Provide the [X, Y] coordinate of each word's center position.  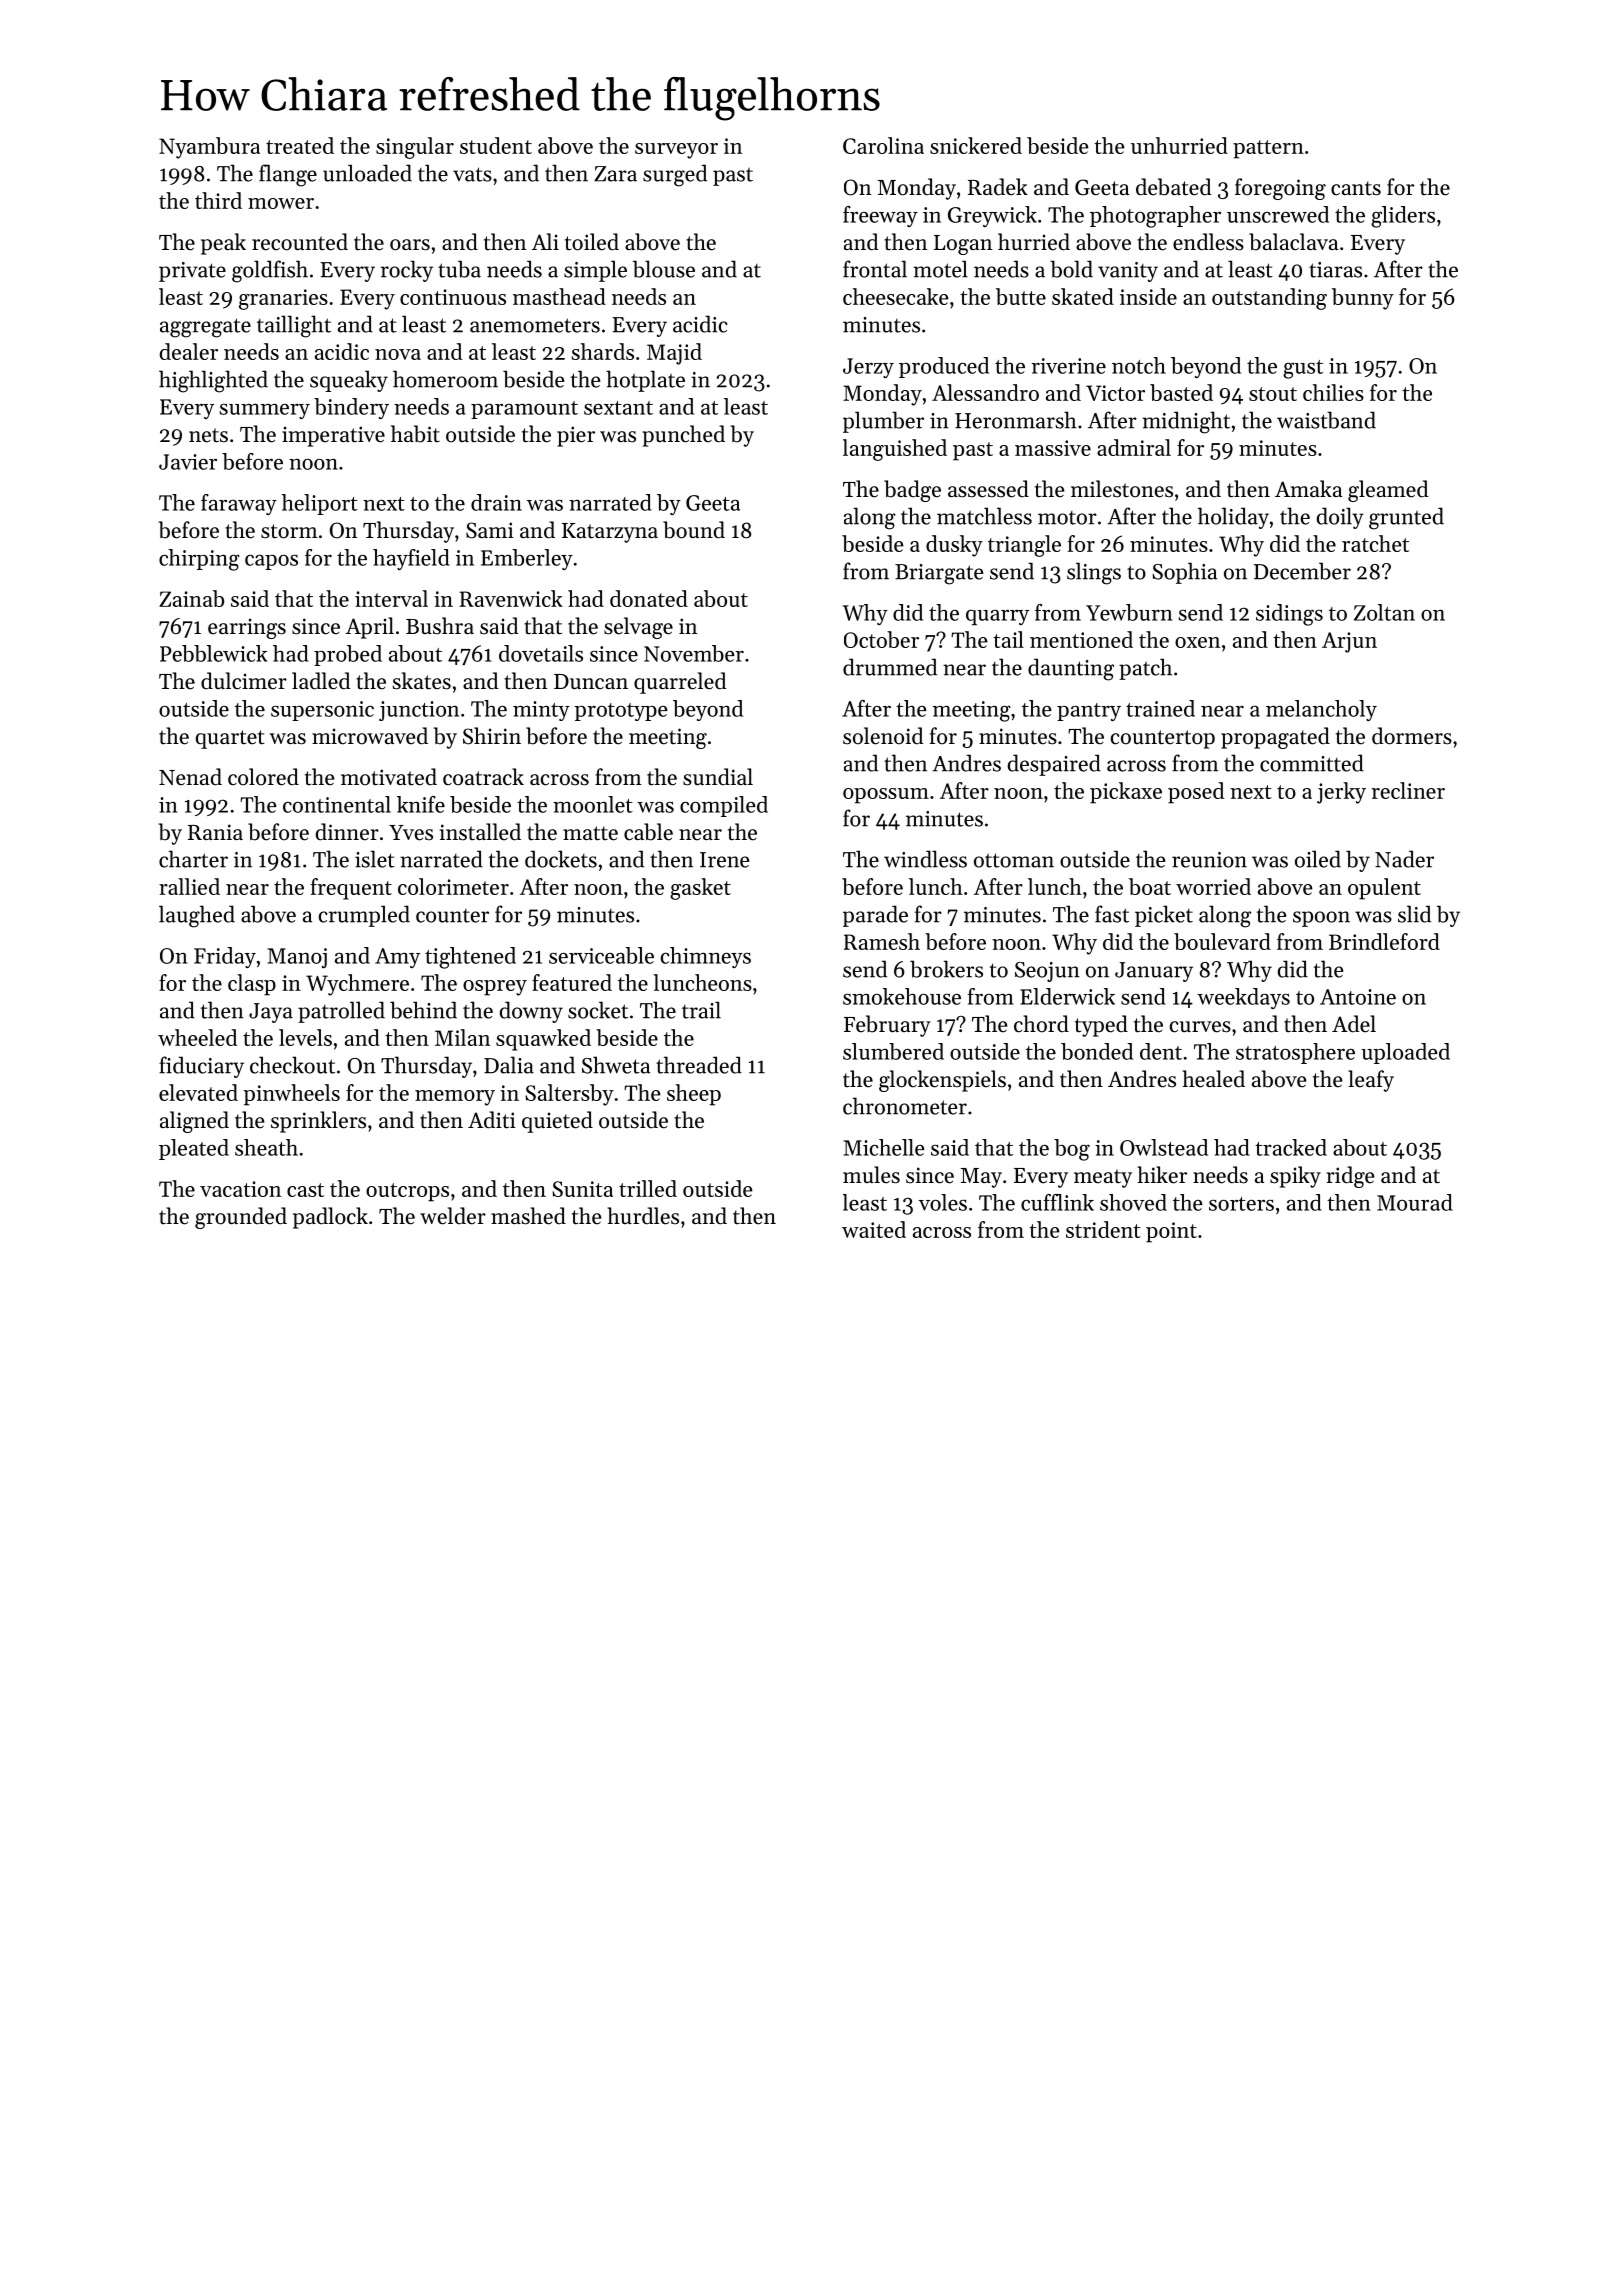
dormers [1412, 736]
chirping [199, 560]
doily [1340, 518]
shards [603, 351]
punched [683, 436]
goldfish [270, 271]
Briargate [939, 574]
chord [1041, 1024]
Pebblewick [213, 653]
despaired [1054, 765]
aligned [194, 1122]
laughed [197, 916]
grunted [1406, 518]
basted [1181, 392]
